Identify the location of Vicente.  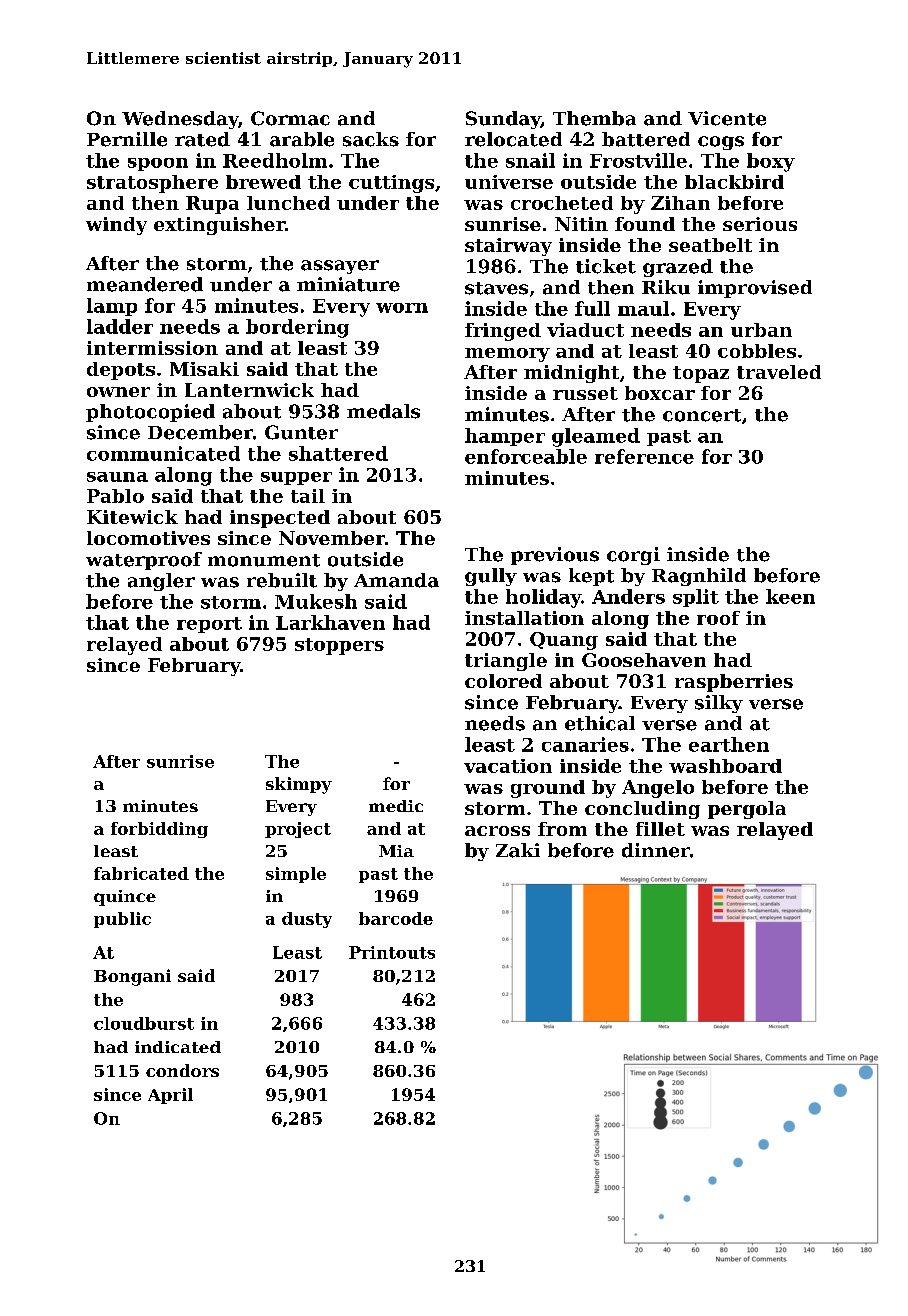
(727, 118).
